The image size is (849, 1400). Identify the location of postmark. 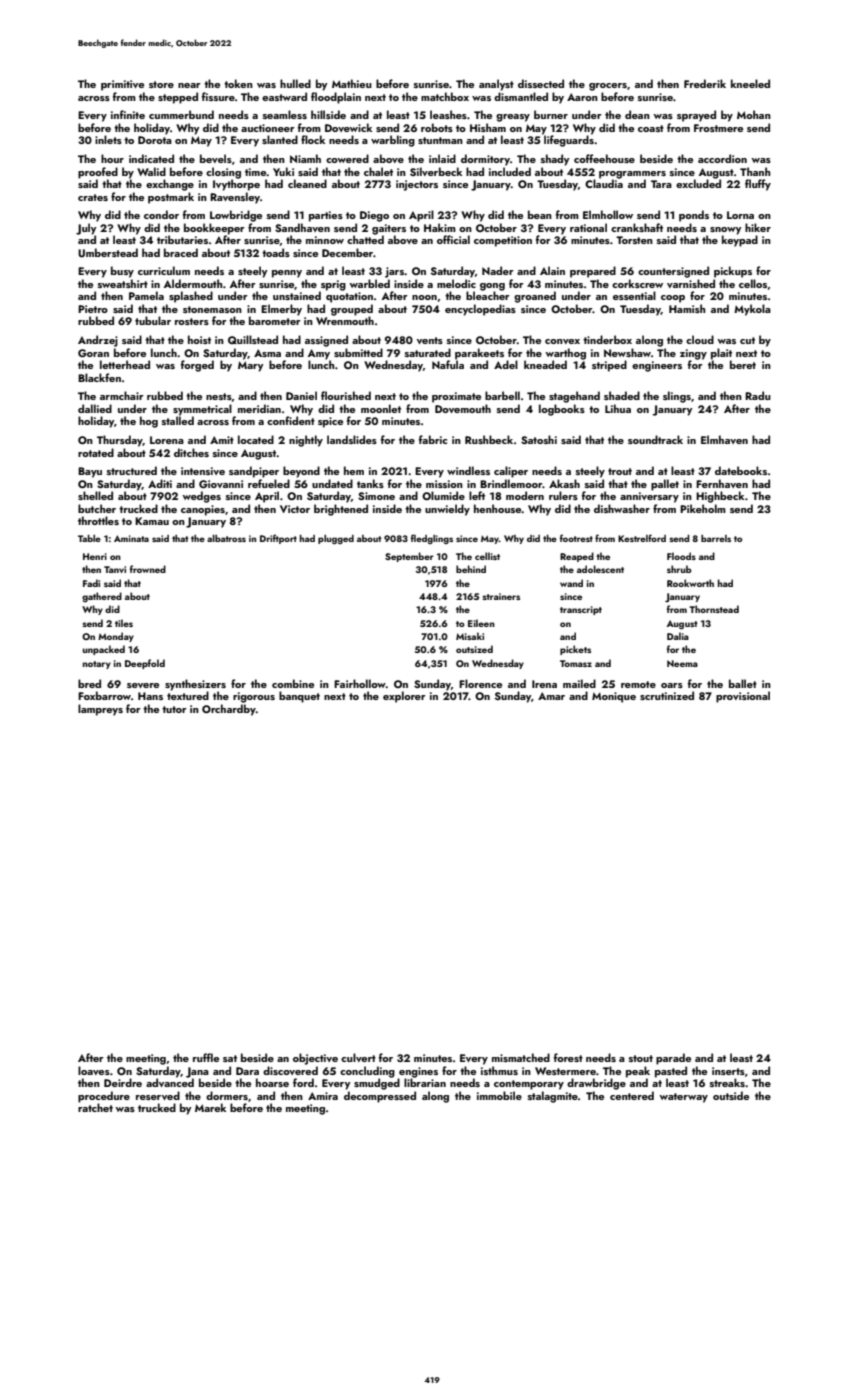
(171, 198).
